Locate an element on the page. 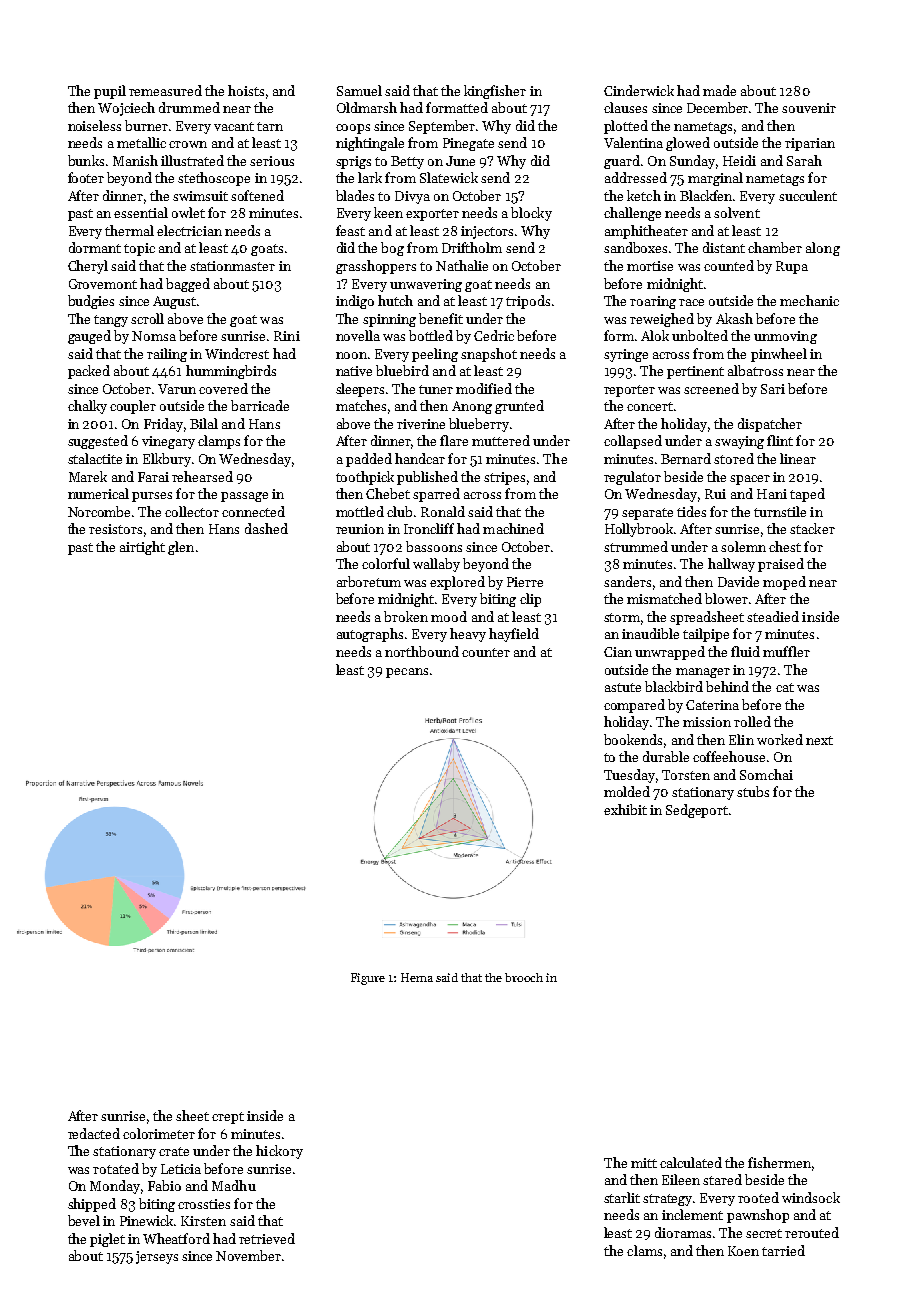  coupler is located at coordinates (133, 407).
